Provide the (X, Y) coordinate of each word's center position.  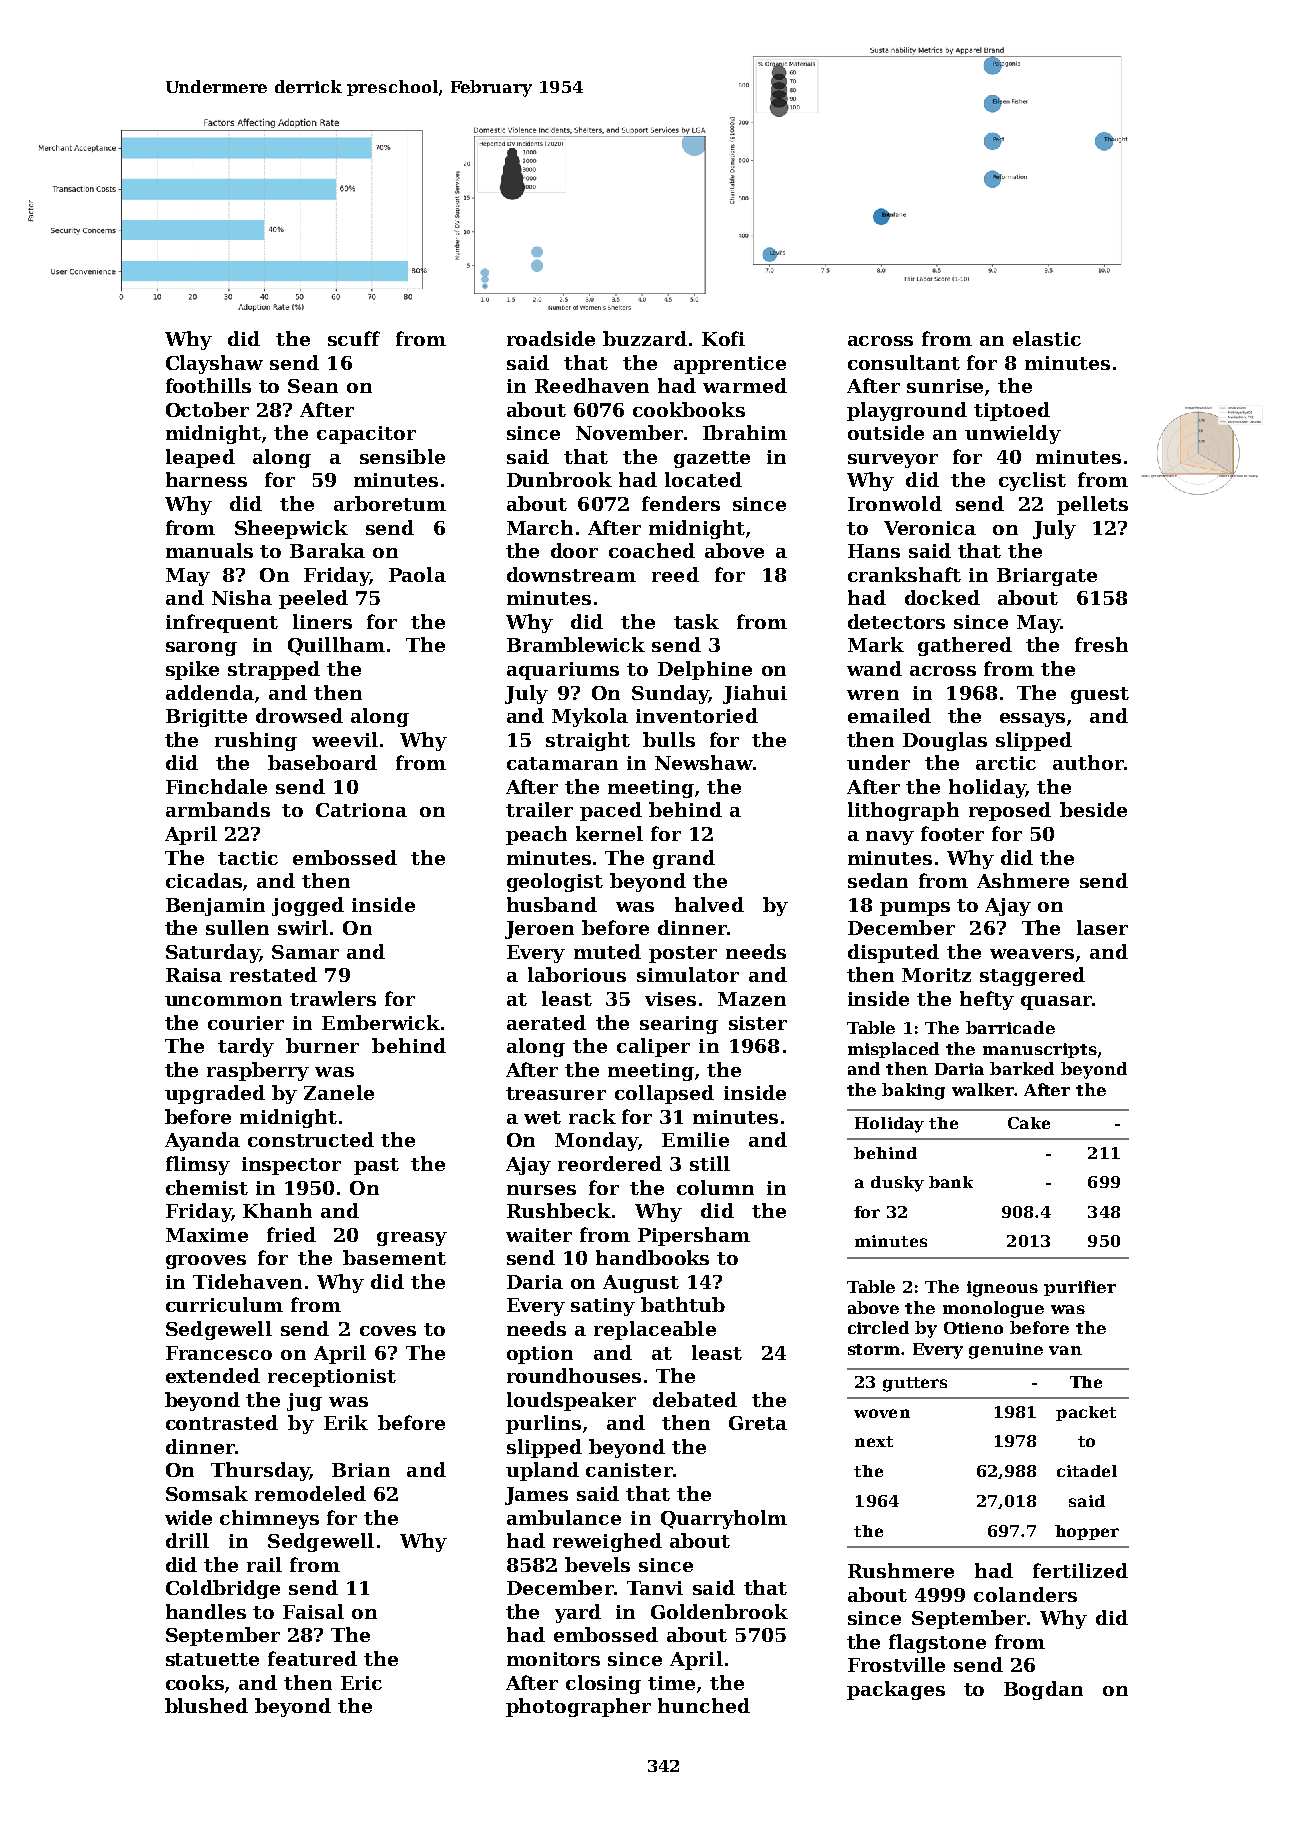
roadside (551, 338)
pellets (1092, 505)
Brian (361, 1470)
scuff (354, 338)
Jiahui (755, 694)
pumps (915, 909)
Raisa (194, 975)
